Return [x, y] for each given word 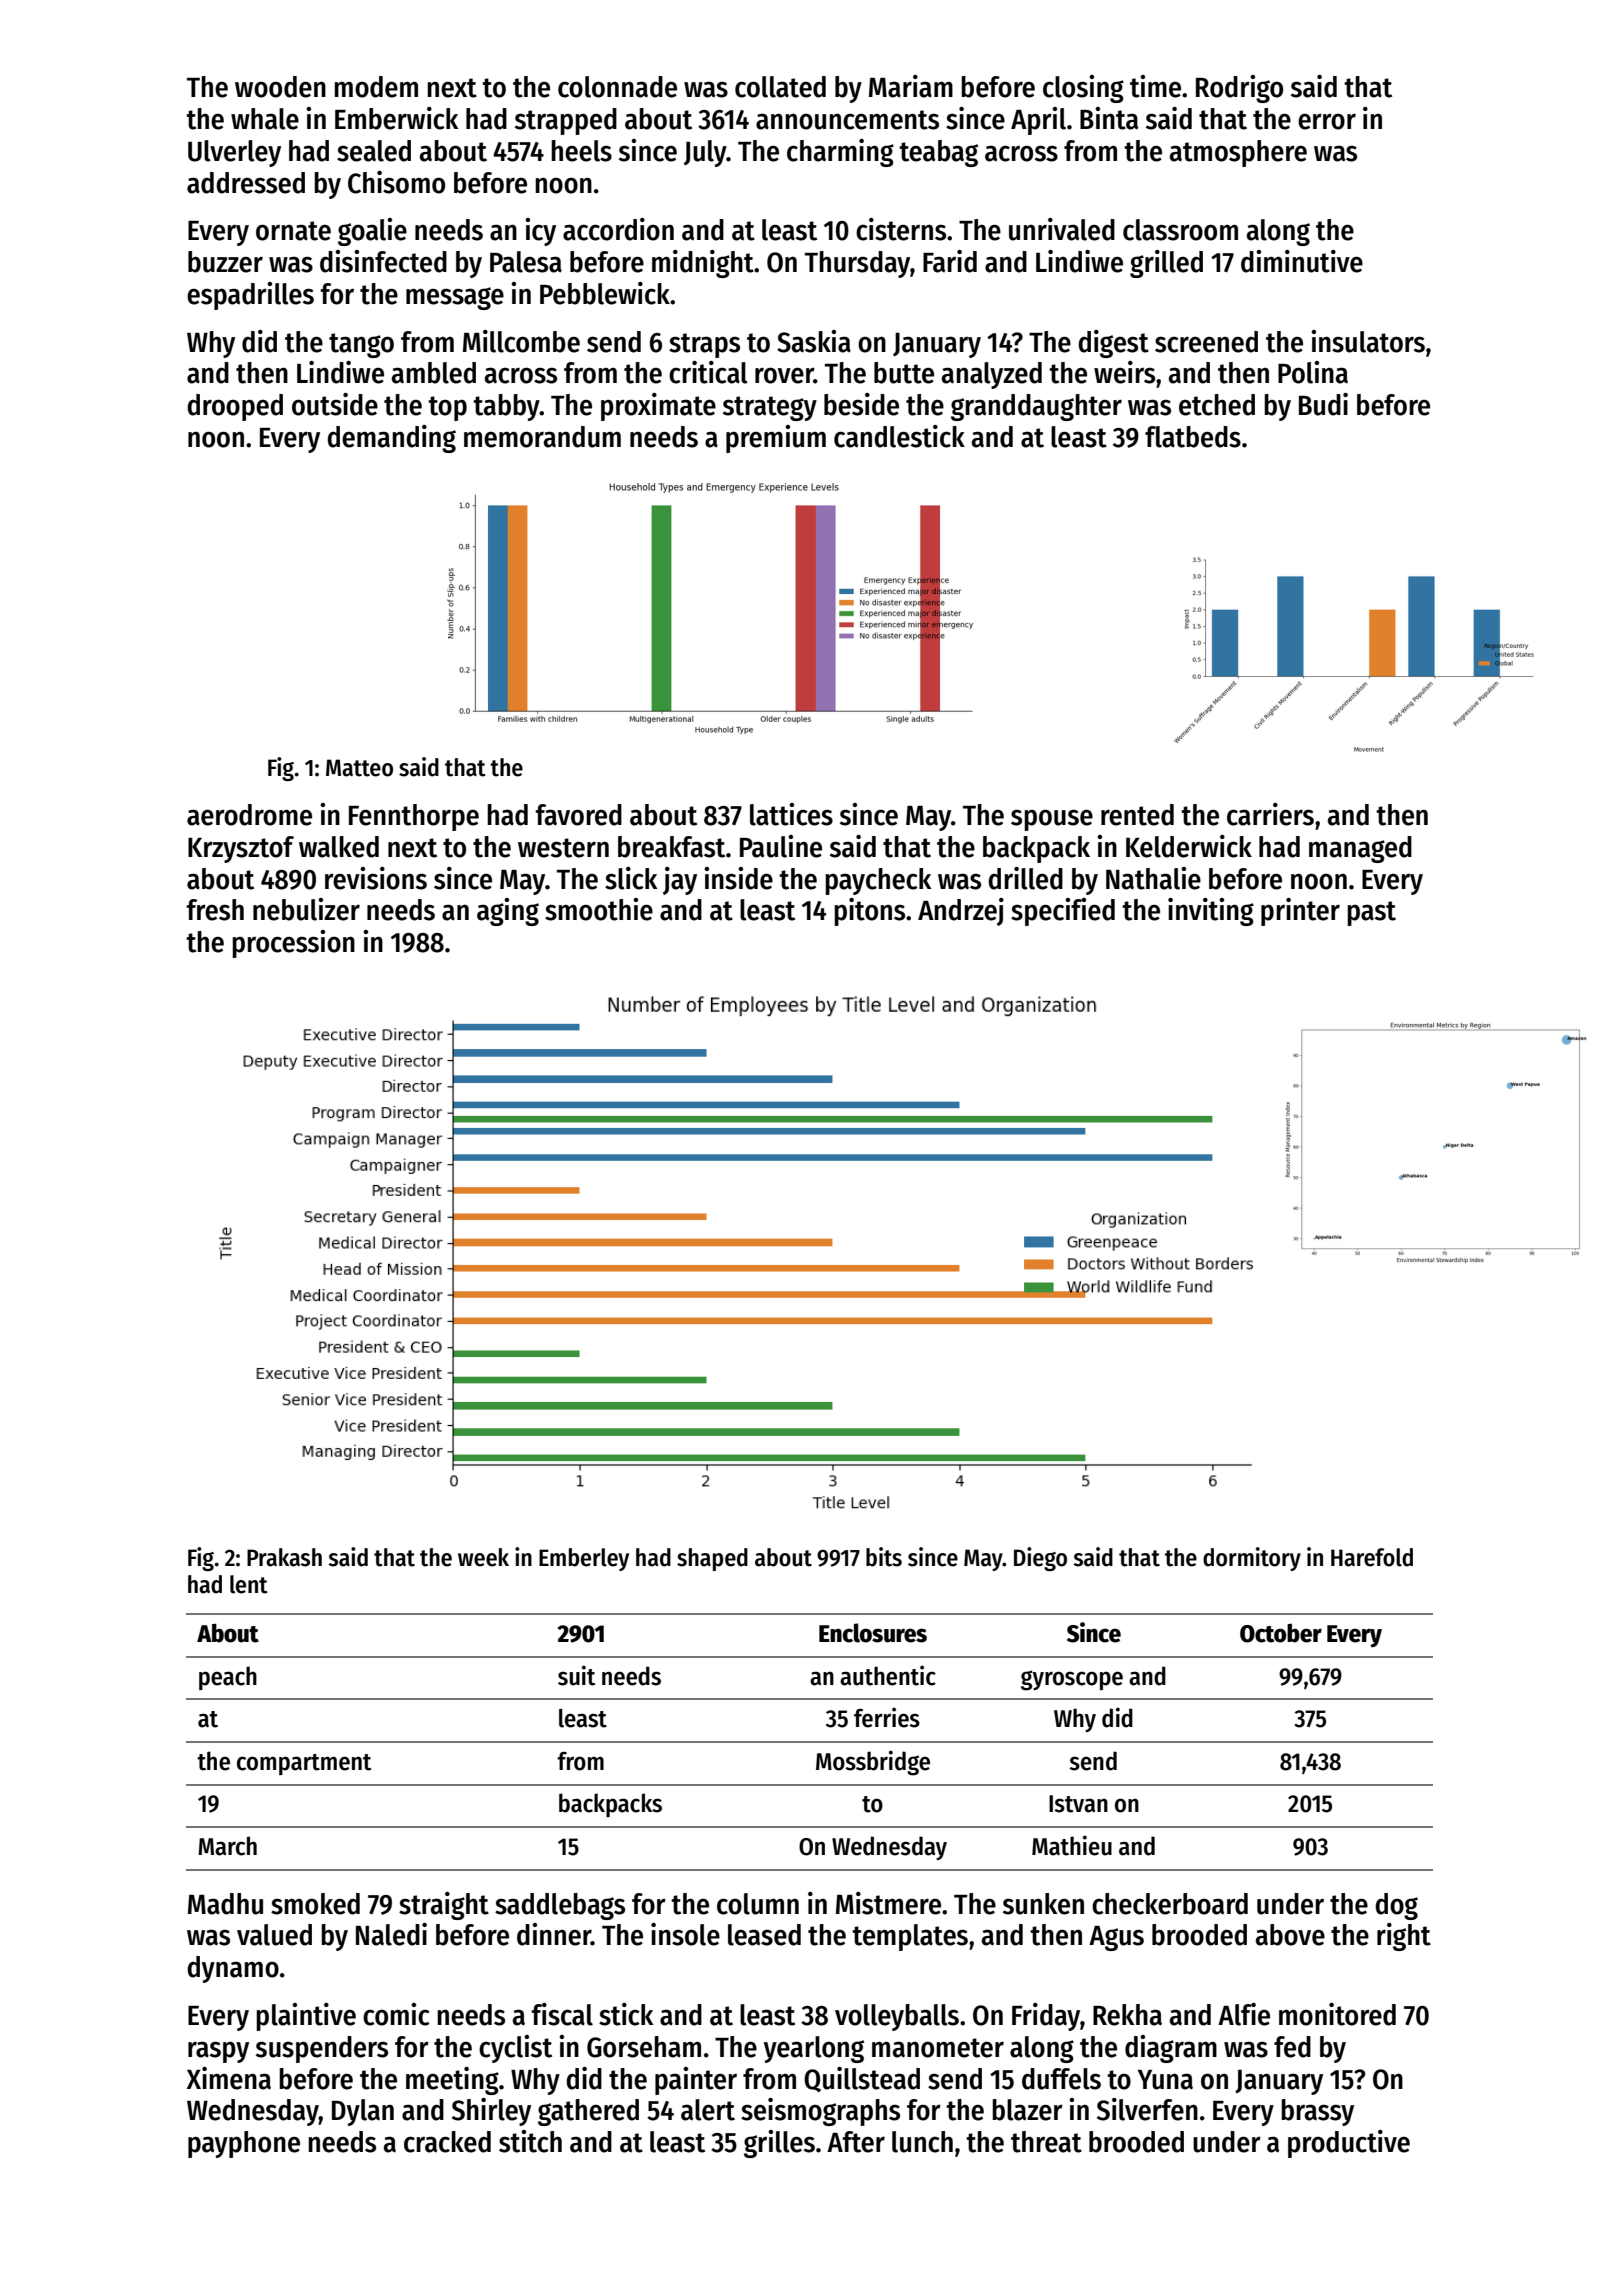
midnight [703, 264]
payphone [244, 2144]
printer [1300, 912]
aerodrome [249, 815]
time [1155, 86]
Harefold [1372, 1557]
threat [1046, 2142]
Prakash [284, 1557]
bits [884, 1557]
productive [1349, 2144]
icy [540, 232]
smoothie [599, 909]
